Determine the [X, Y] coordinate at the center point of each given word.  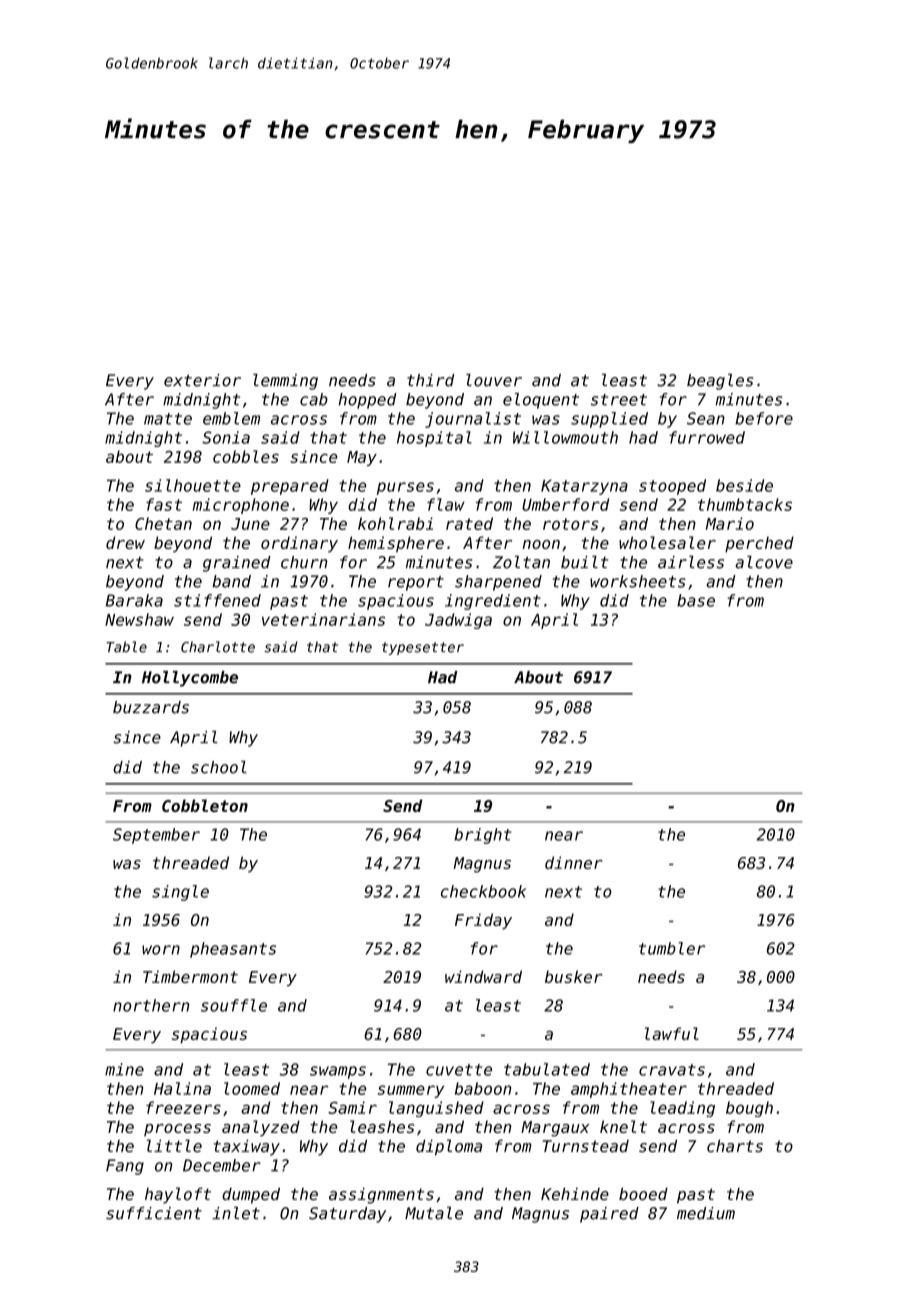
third [431, 380]
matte [168, 419]
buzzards [151, 707]
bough [749, 1109]
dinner [573, 862]
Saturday [347, 1215]
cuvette [459, 1070]
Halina [182, 1088]
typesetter [423, 648]
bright [483, 836]
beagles [720, 381]
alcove [764, 562]
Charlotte [218, 647]
